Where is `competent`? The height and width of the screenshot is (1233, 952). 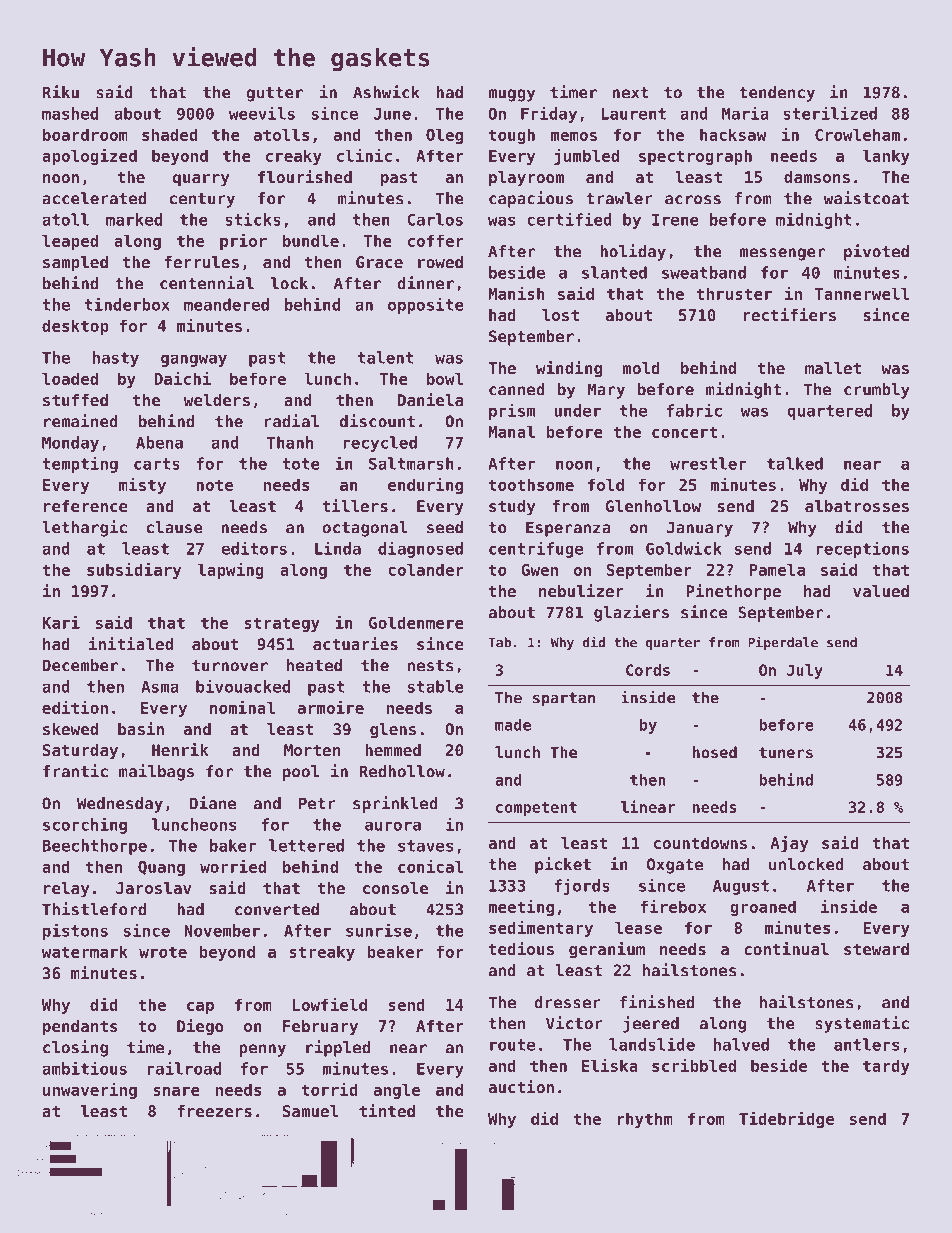
competent is located at coordinates (536, 809).
